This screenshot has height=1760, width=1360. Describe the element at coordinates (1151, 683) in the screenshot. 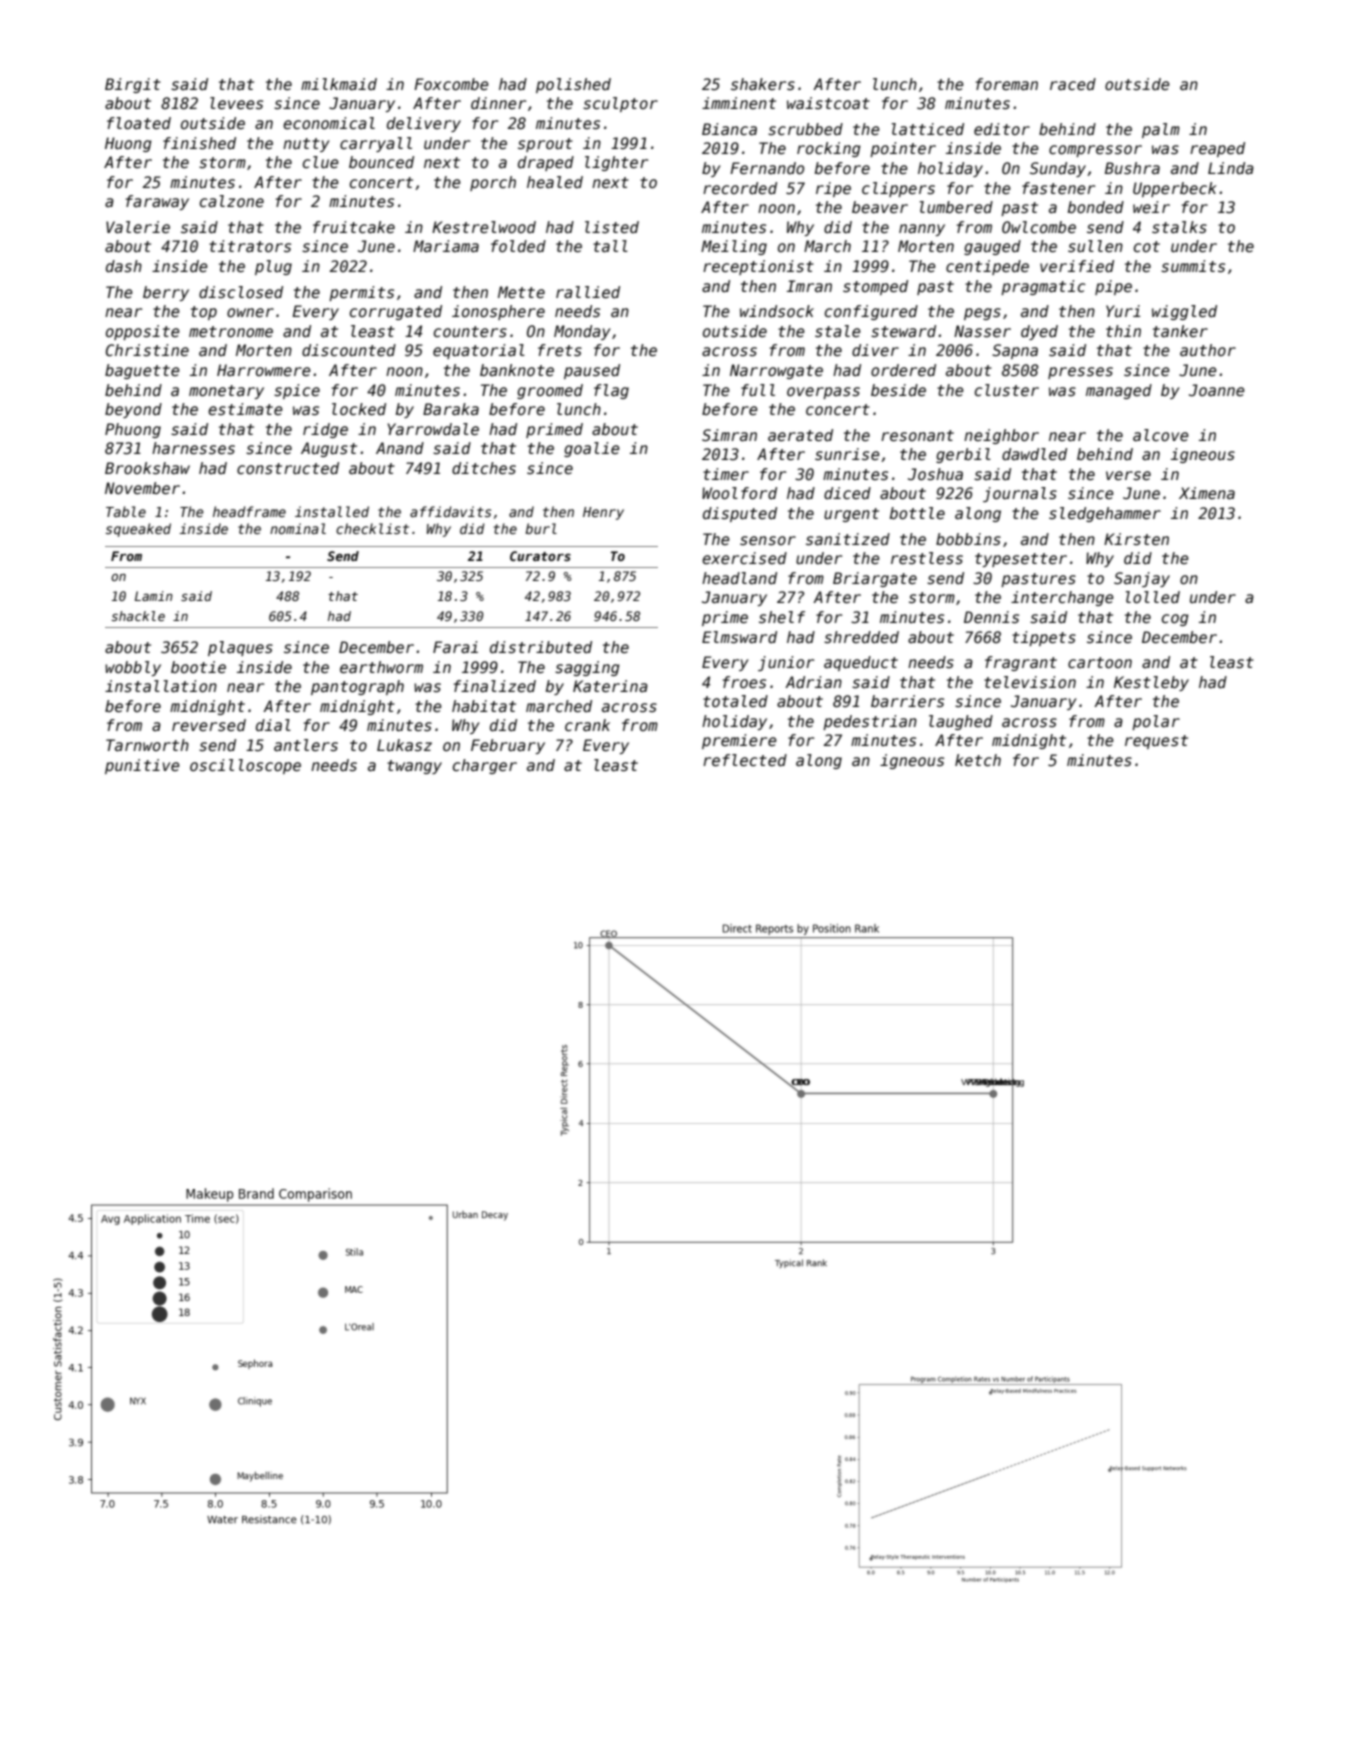

I see `Kestleby` at that location.
